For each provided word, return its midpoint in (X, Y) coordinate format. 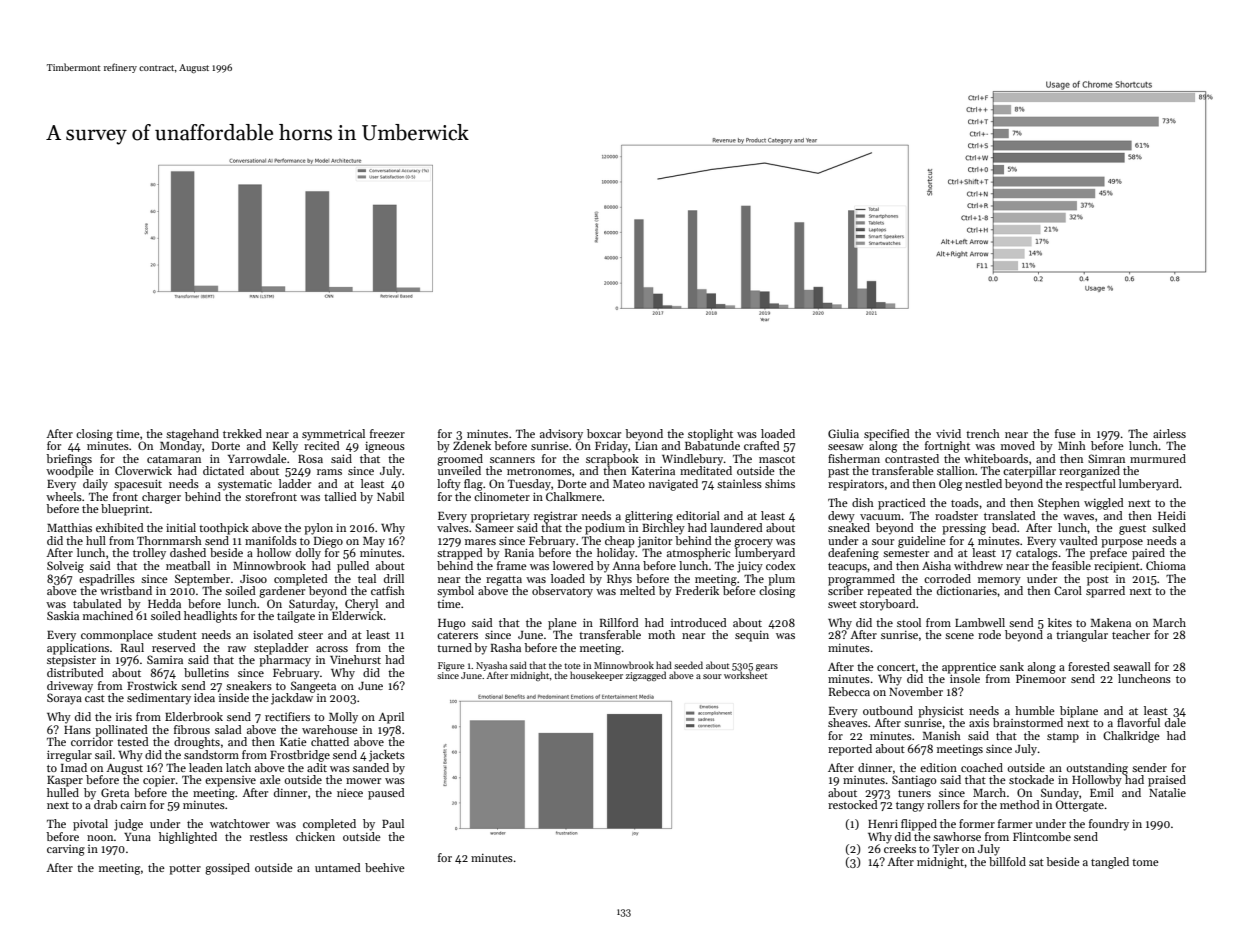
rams (329, 472)
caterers (457, 635)
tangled (1110, 863)
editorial (698, 515)
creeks (900, 848)
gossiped (227, 869)
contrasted (912, 458)
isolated (273, 634)
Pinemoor (1041, 679)
